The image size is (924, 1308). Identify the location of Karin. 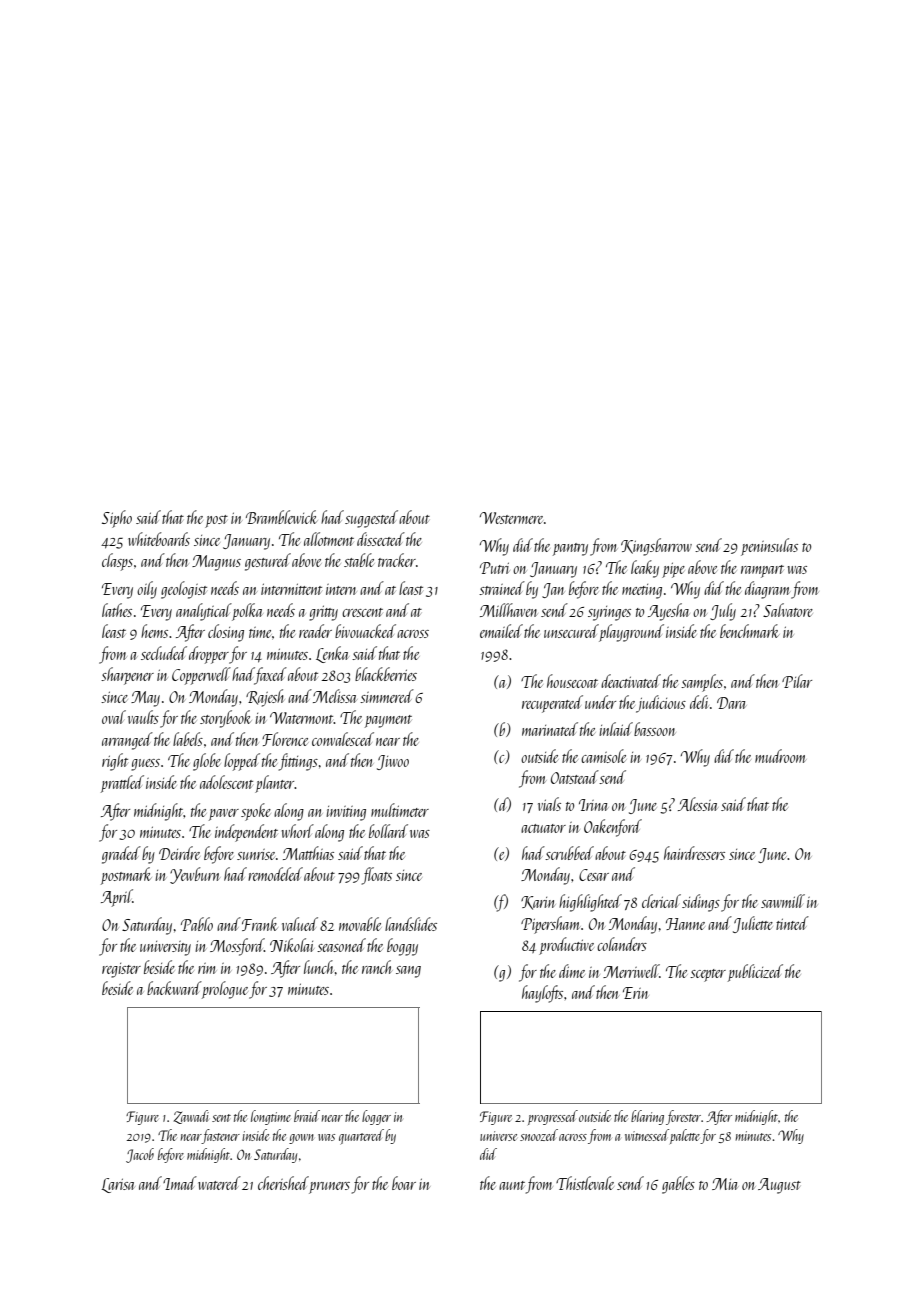
(537, 903).
